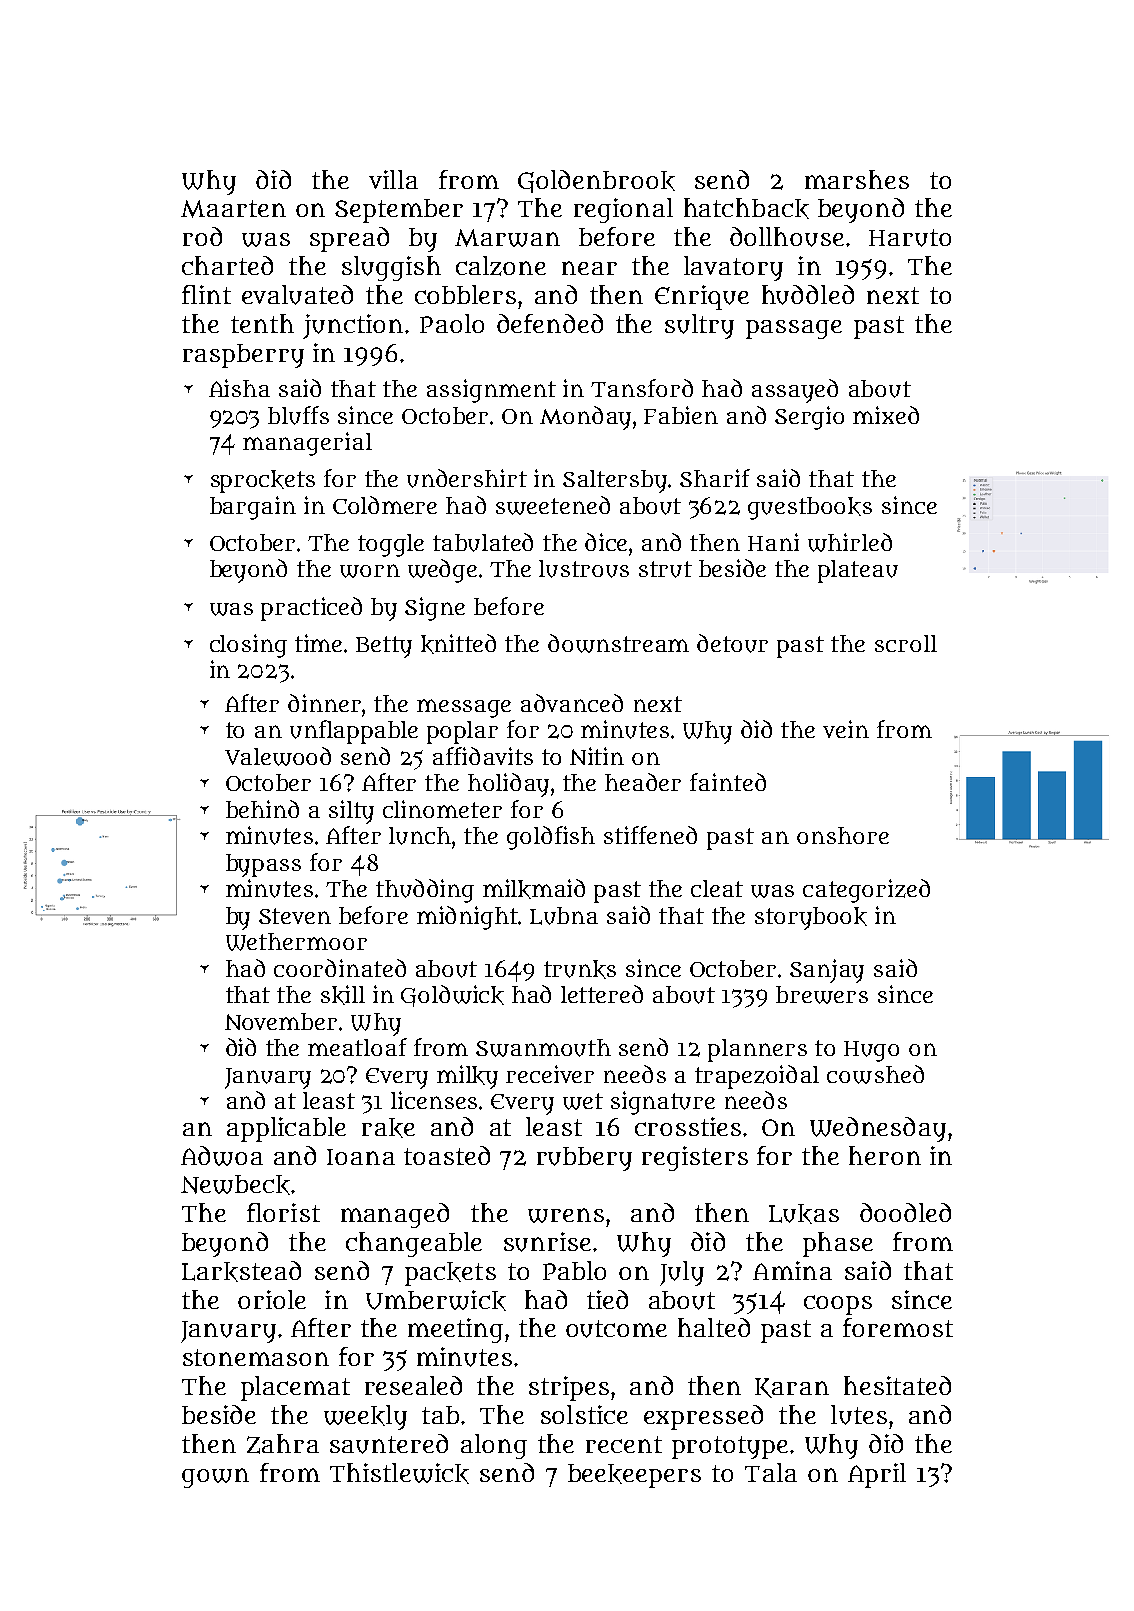 The height and width of the screenshot is (1611, 1134). I want to click on villa, so click(393, 179).
